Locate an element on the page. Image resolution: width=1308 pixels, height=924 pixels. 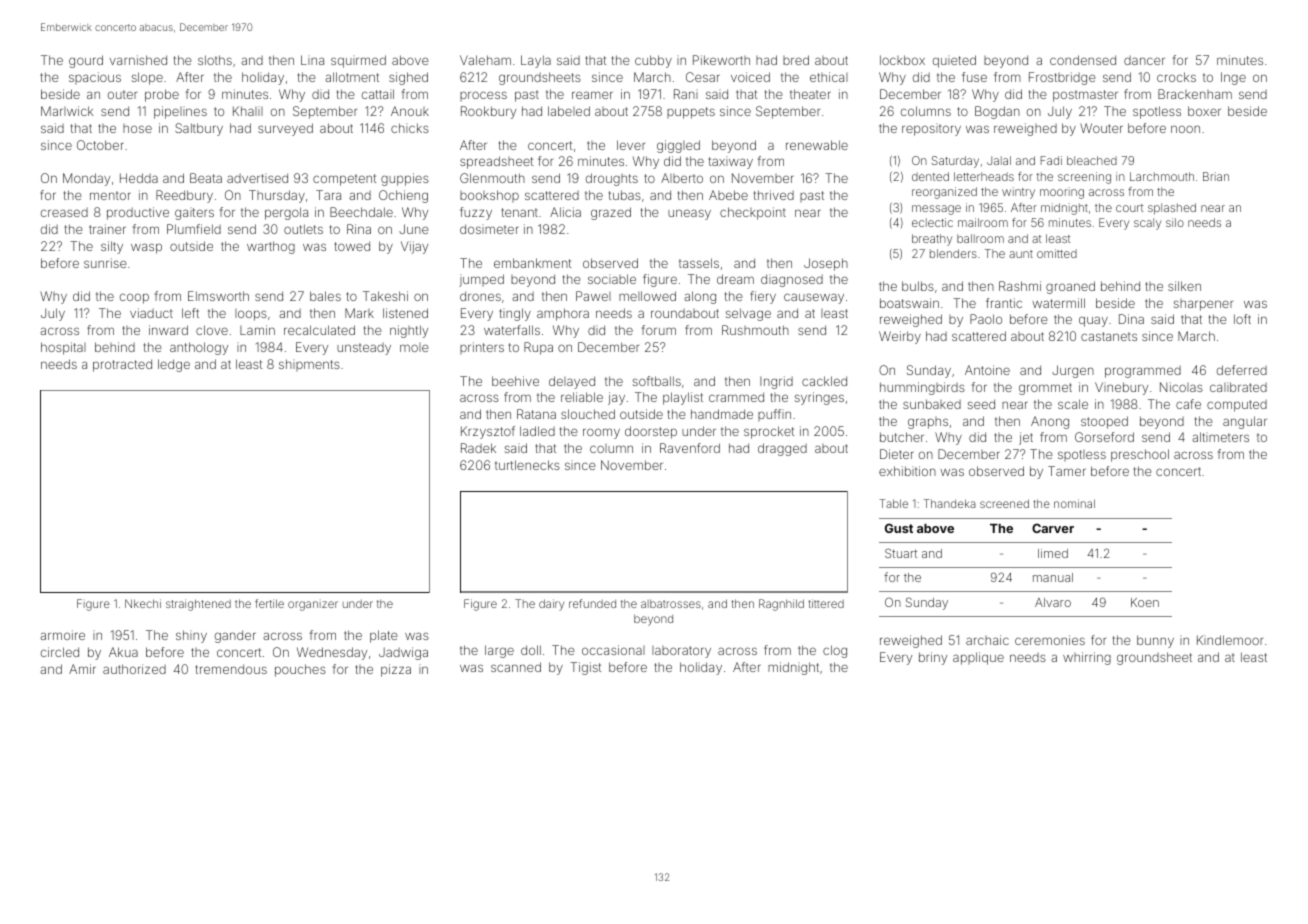
sloths is located at coordinates (215, 60).
